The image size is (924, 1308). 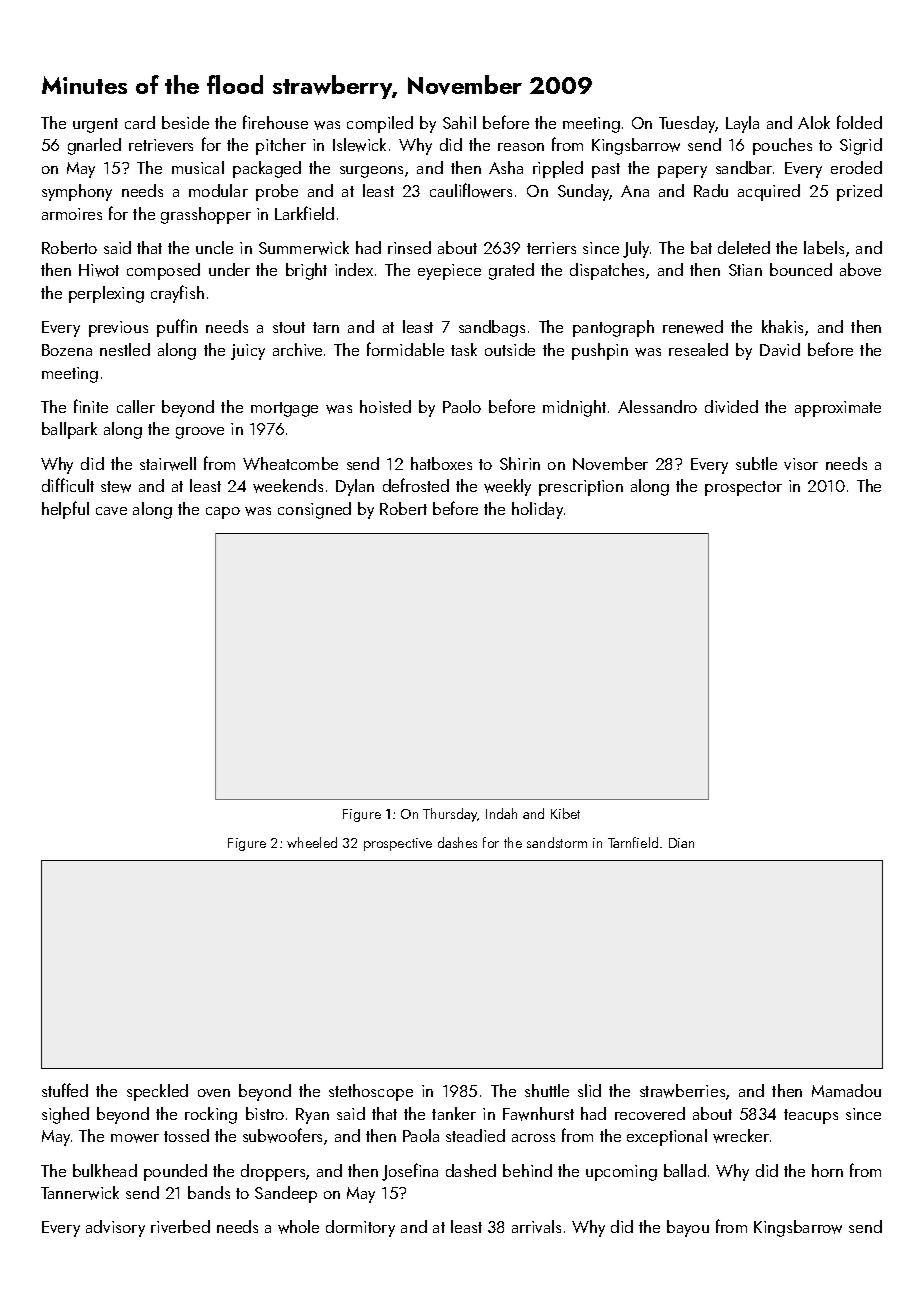 I want to click on whole, so click(x=298, y=1227).
